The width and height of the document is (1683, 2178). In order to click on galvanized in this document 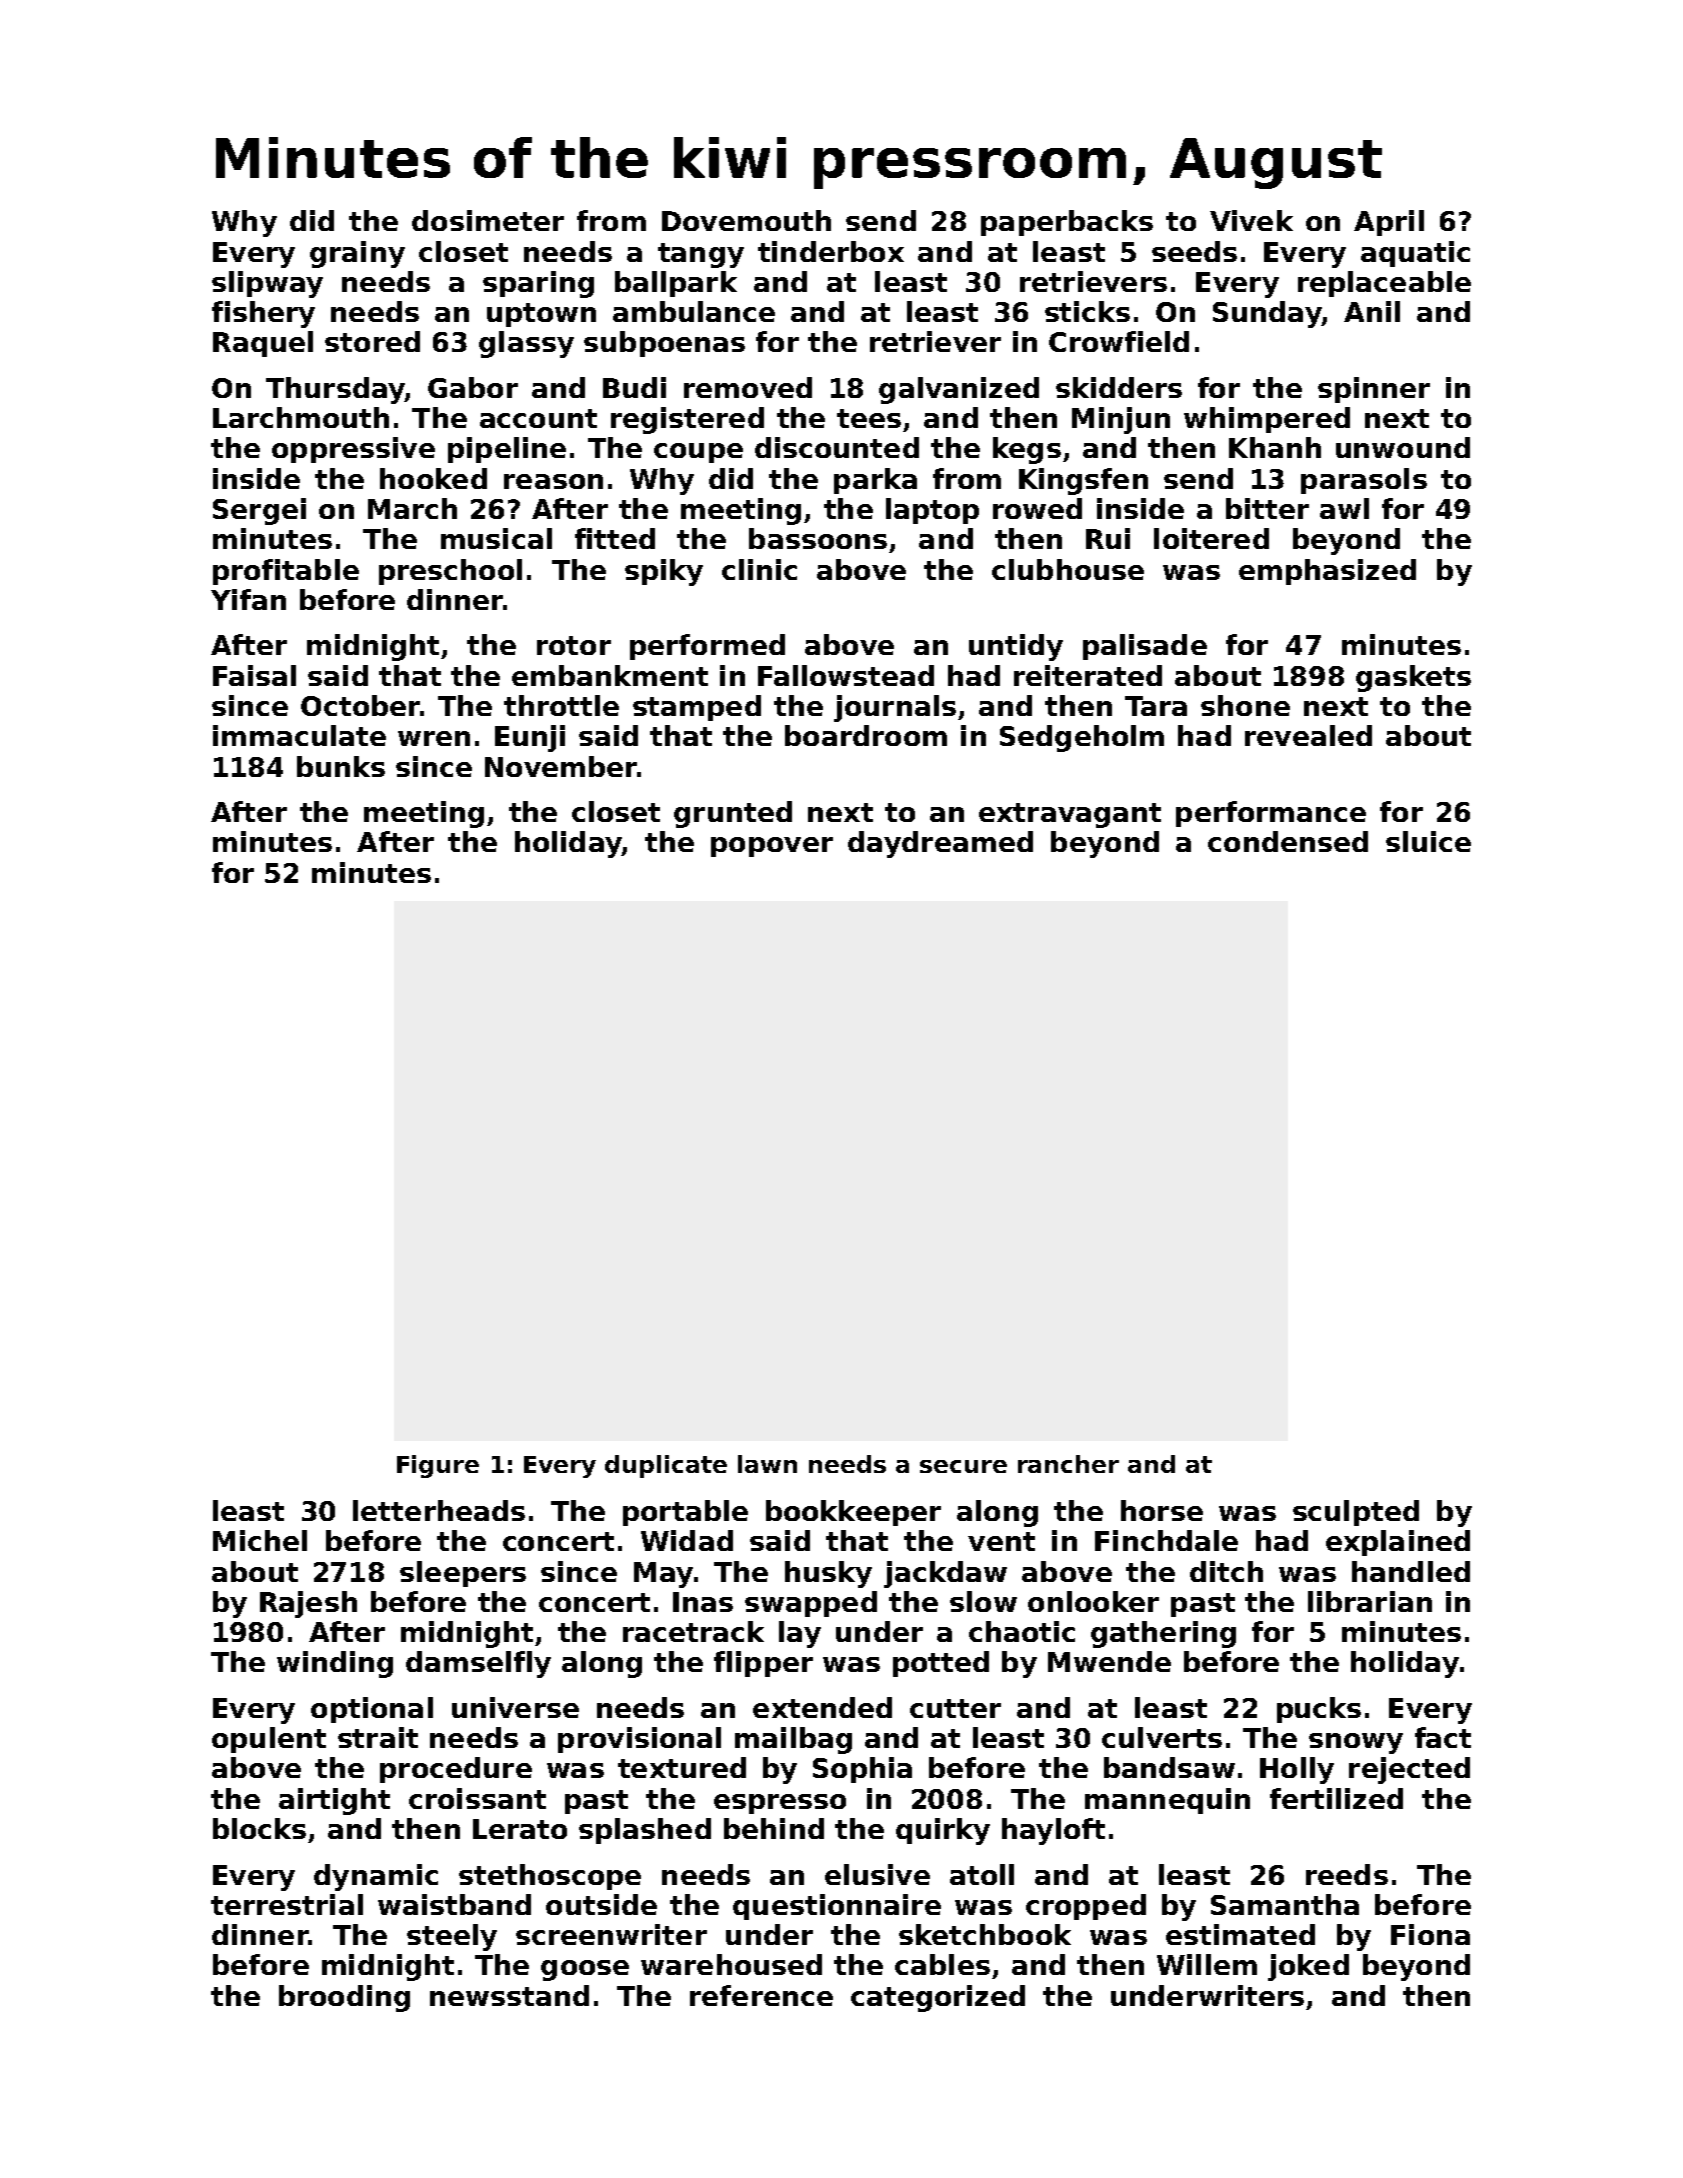, I will do `click(959, 390)`.
